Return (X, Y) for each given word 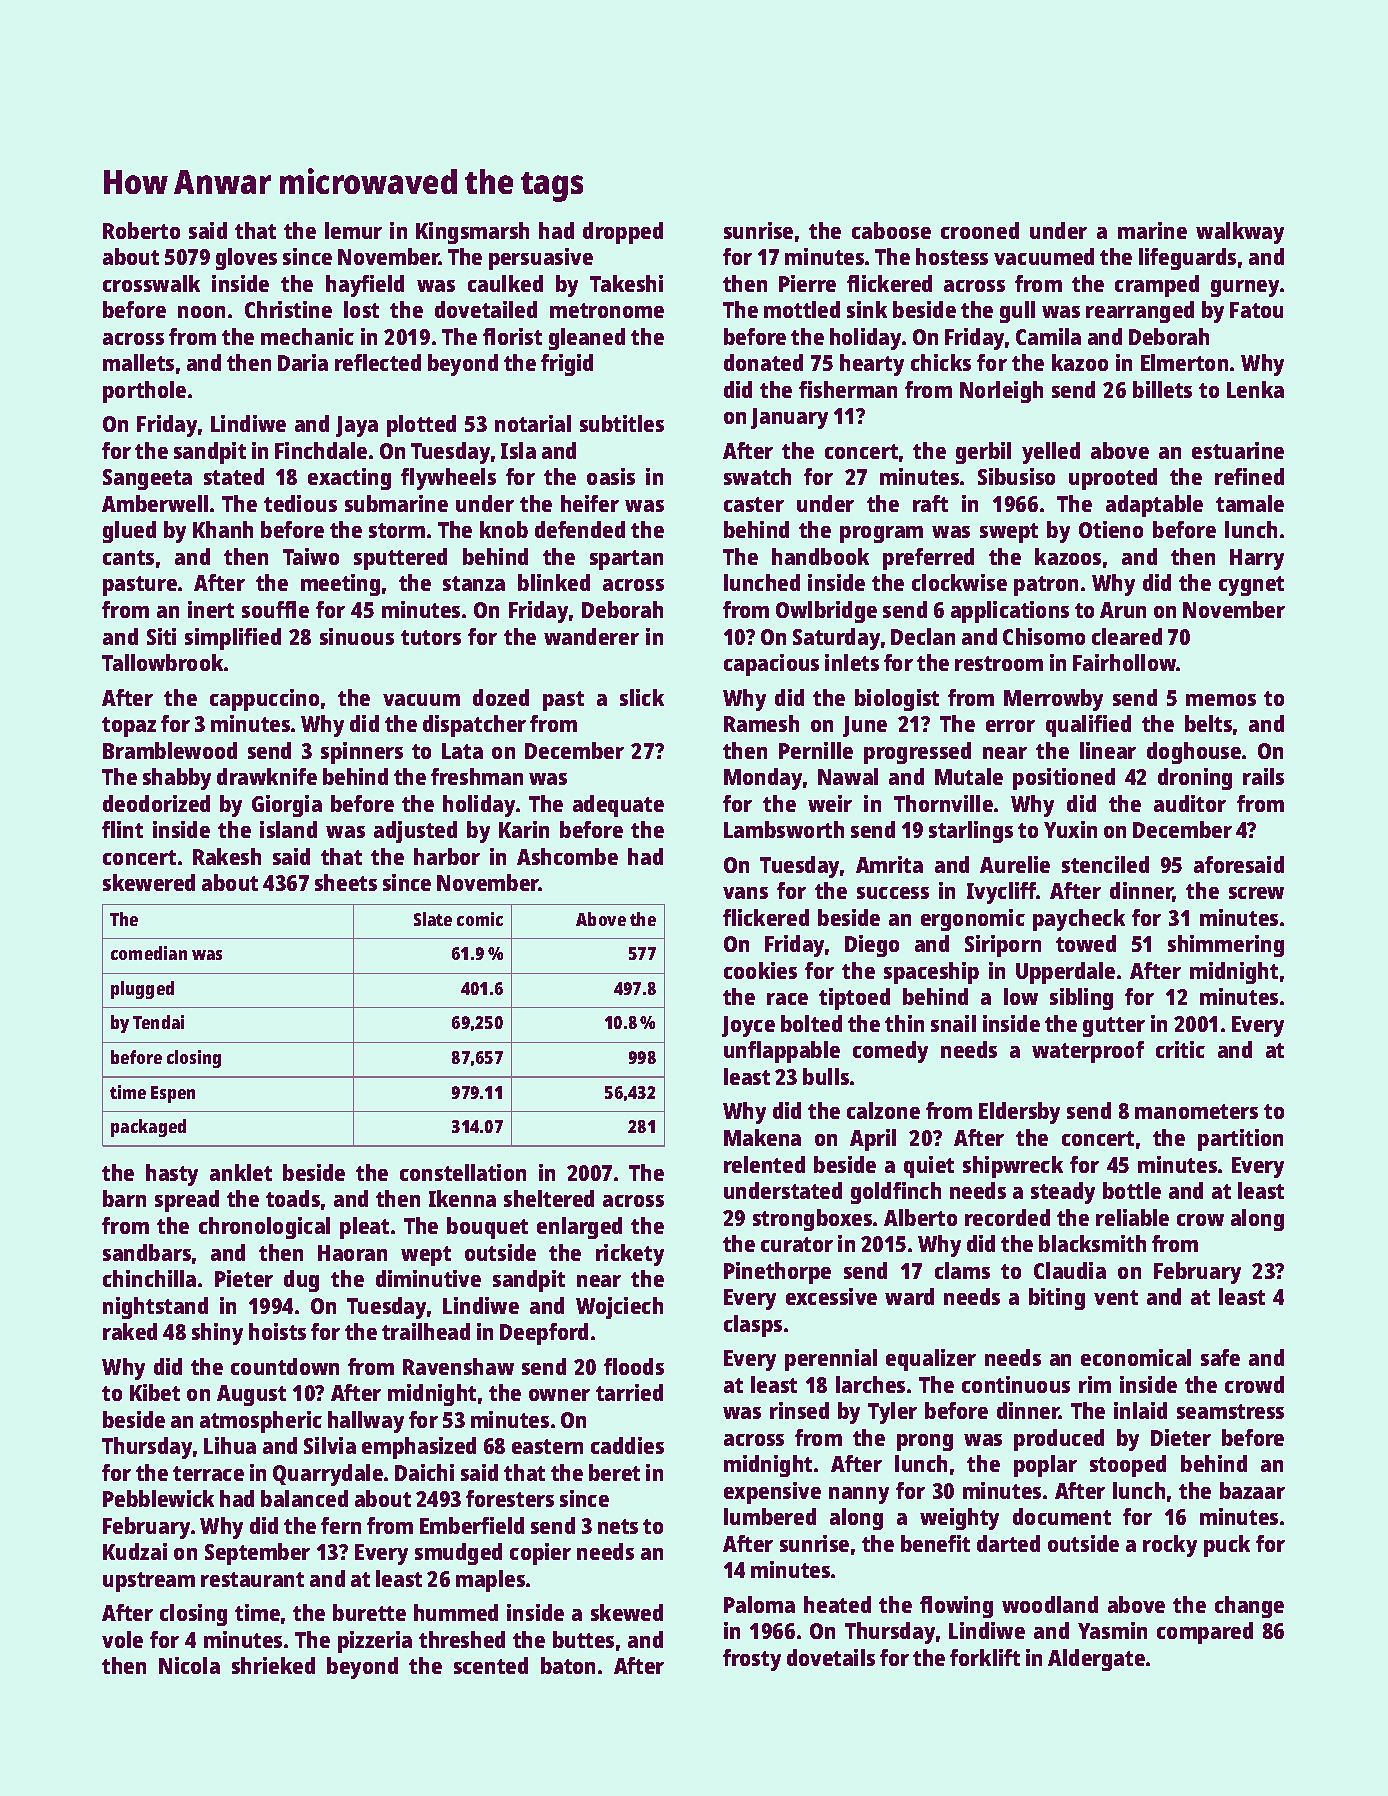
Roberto (141, 230)
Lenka (1255, 389)
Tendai (158, 1022)
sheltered (549, 1198)
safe (1220, 1357)
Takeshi (626, 283)
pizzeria (375, 1642)
